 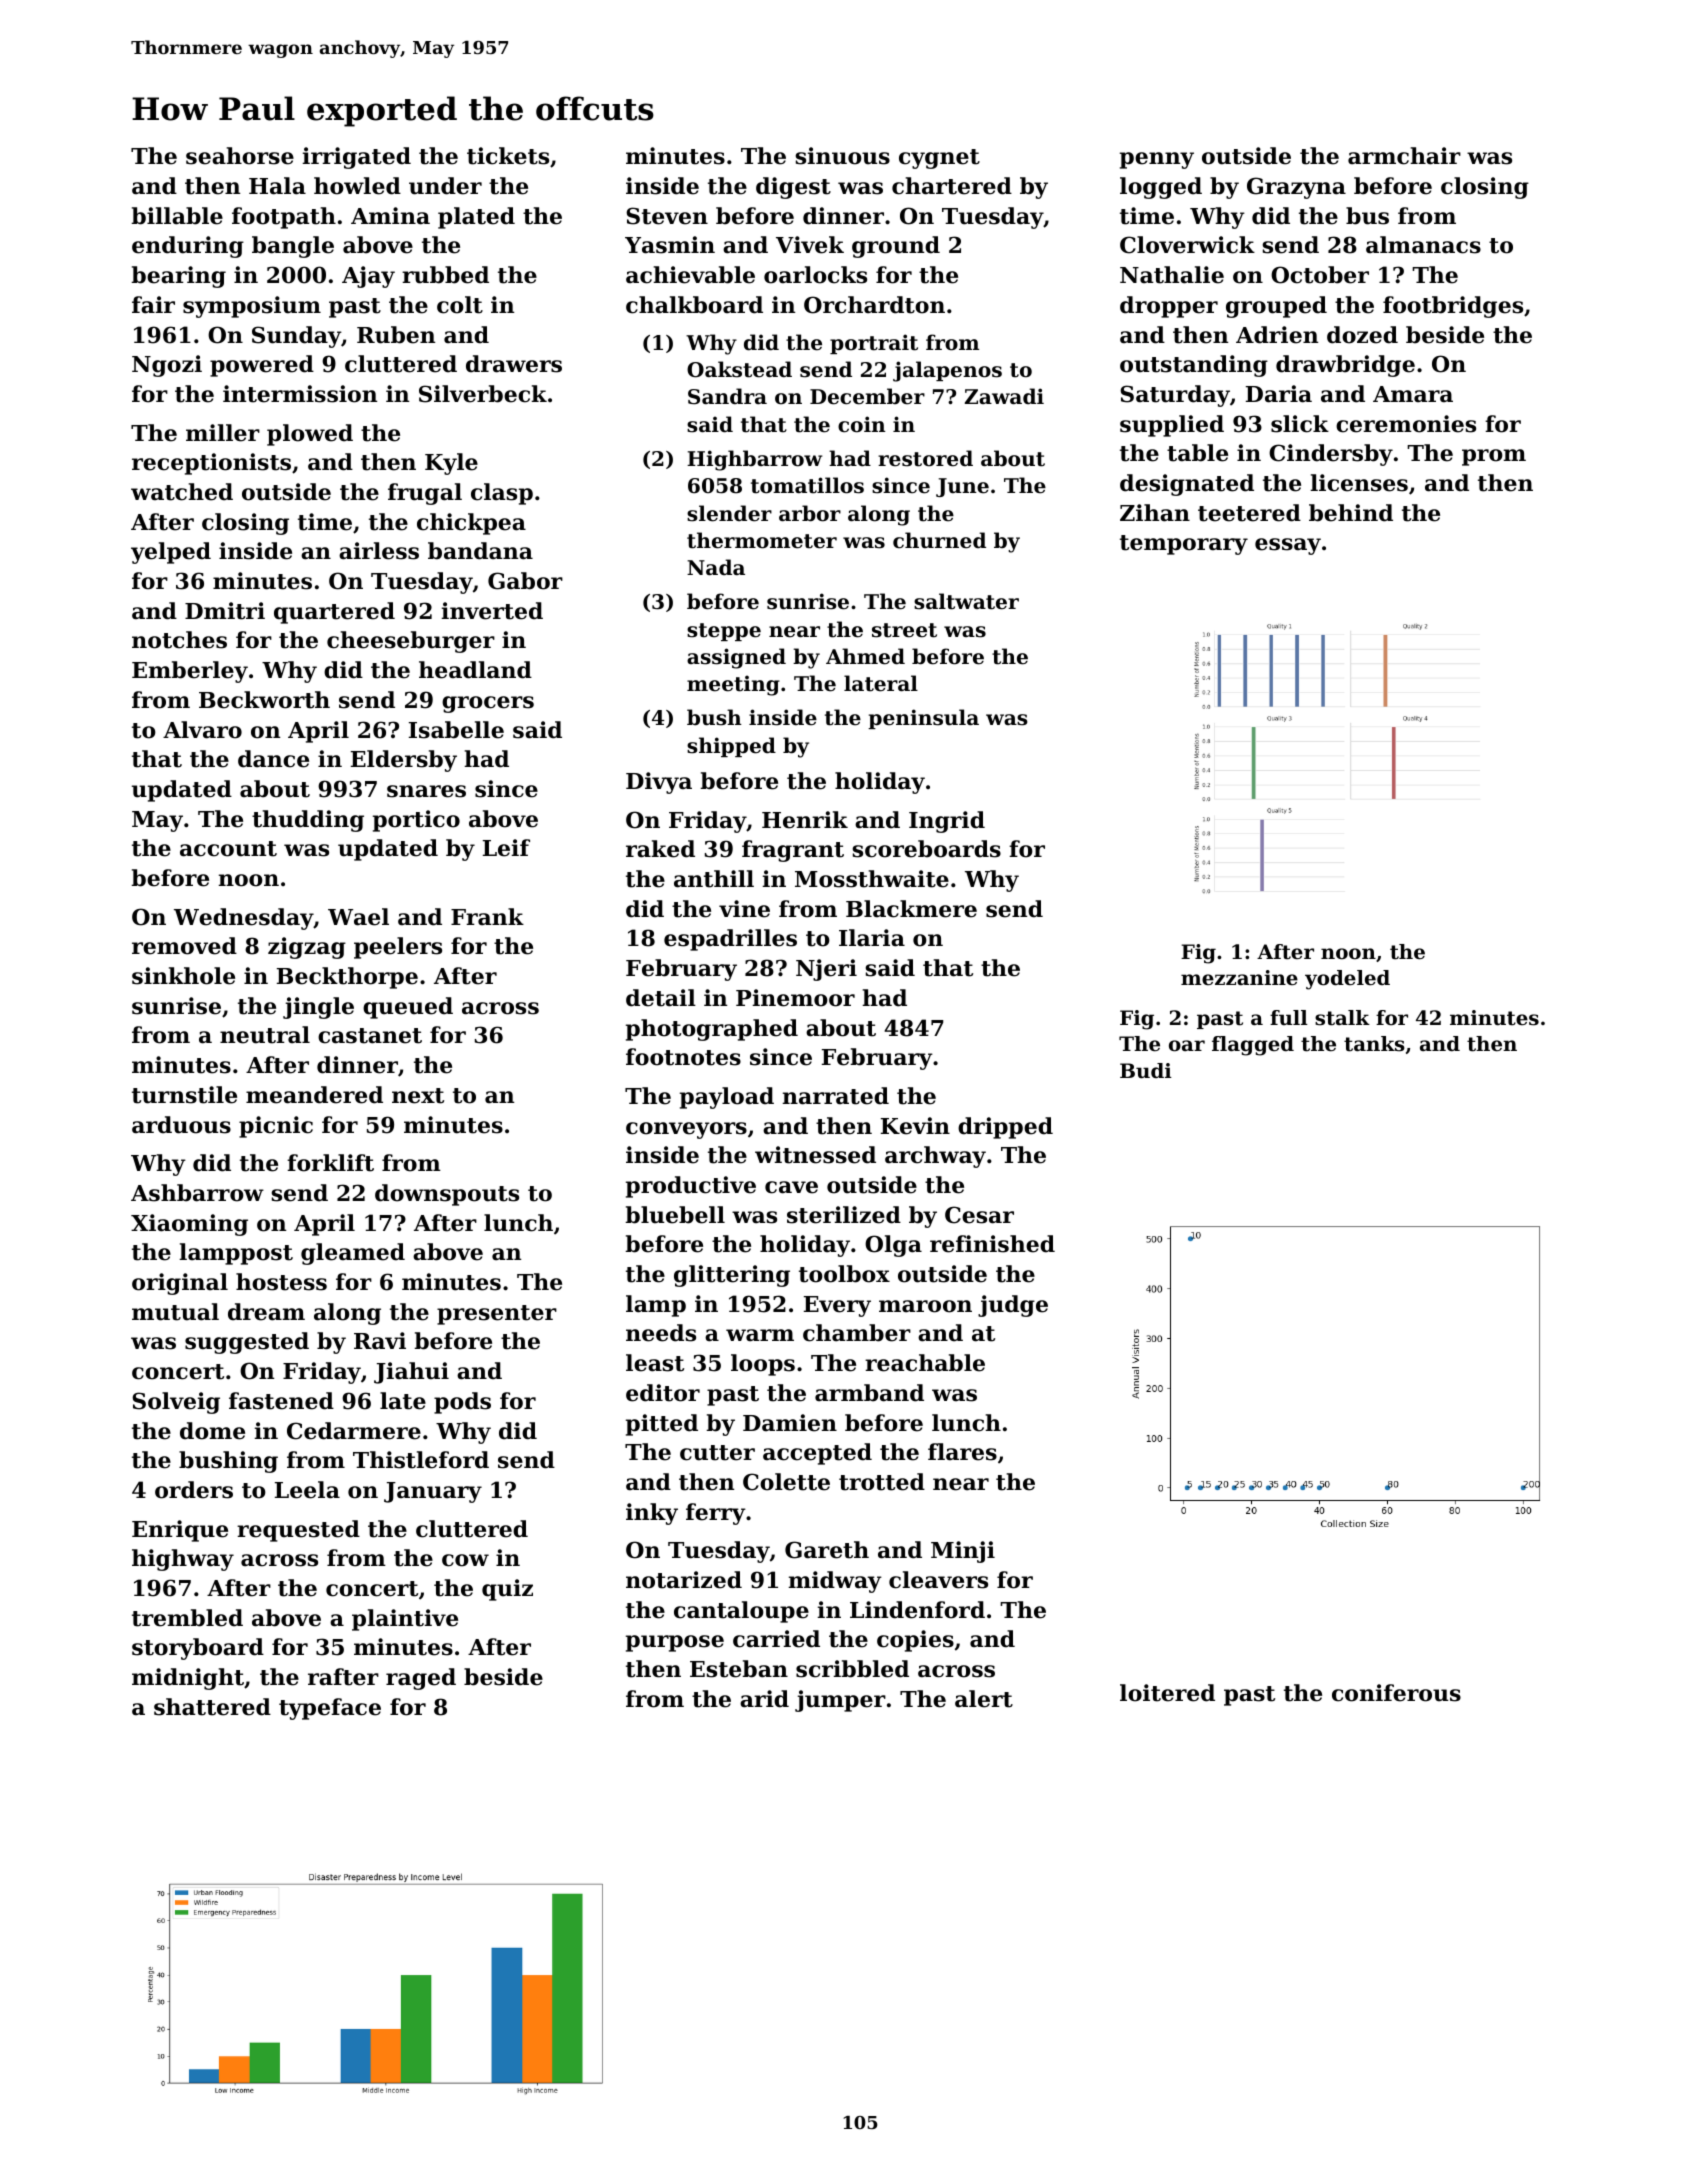 I want to click on Cesar, so click(x=979, y=1215).
